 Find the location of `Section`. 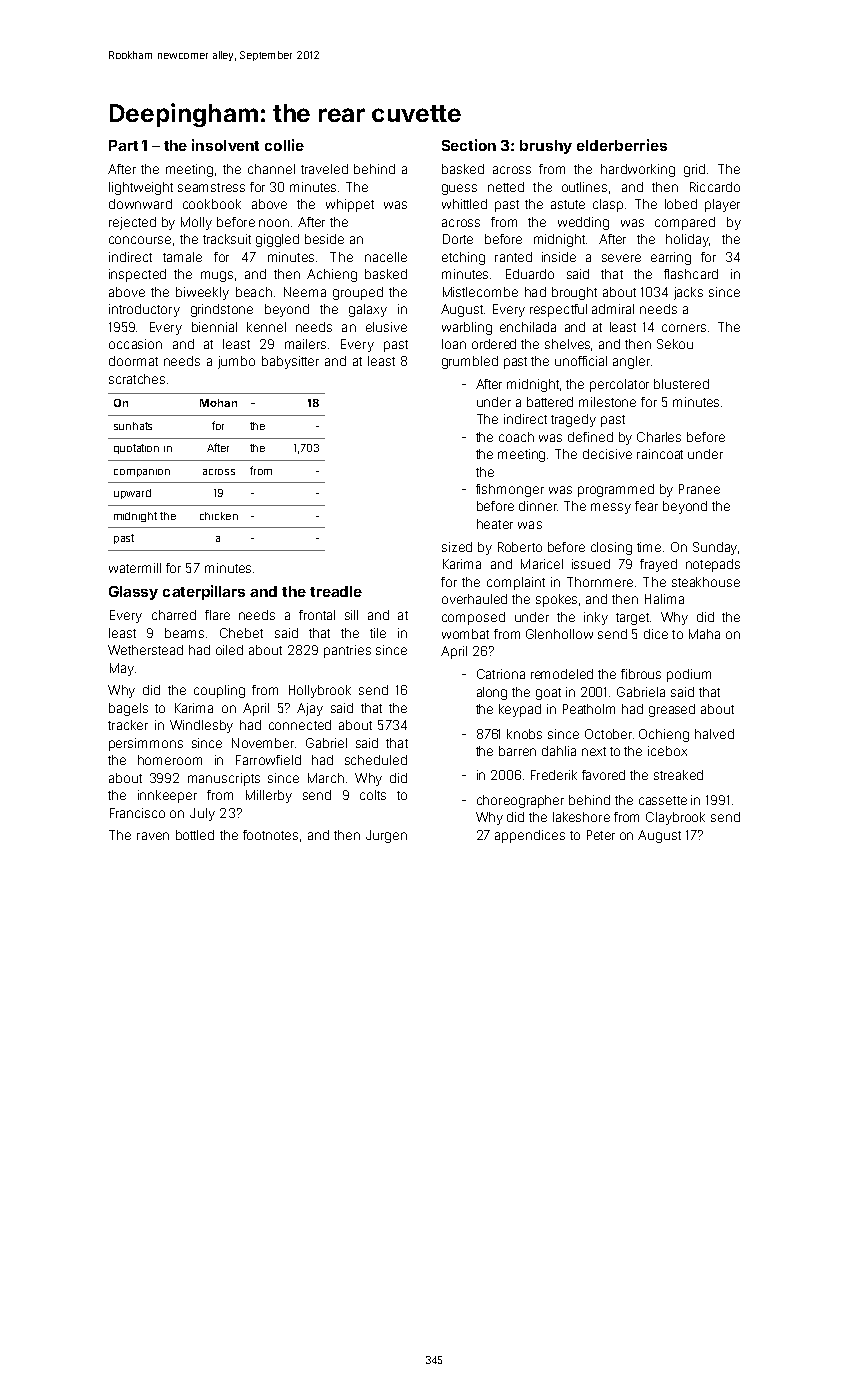

Section is located at coordinates (469, 145).
